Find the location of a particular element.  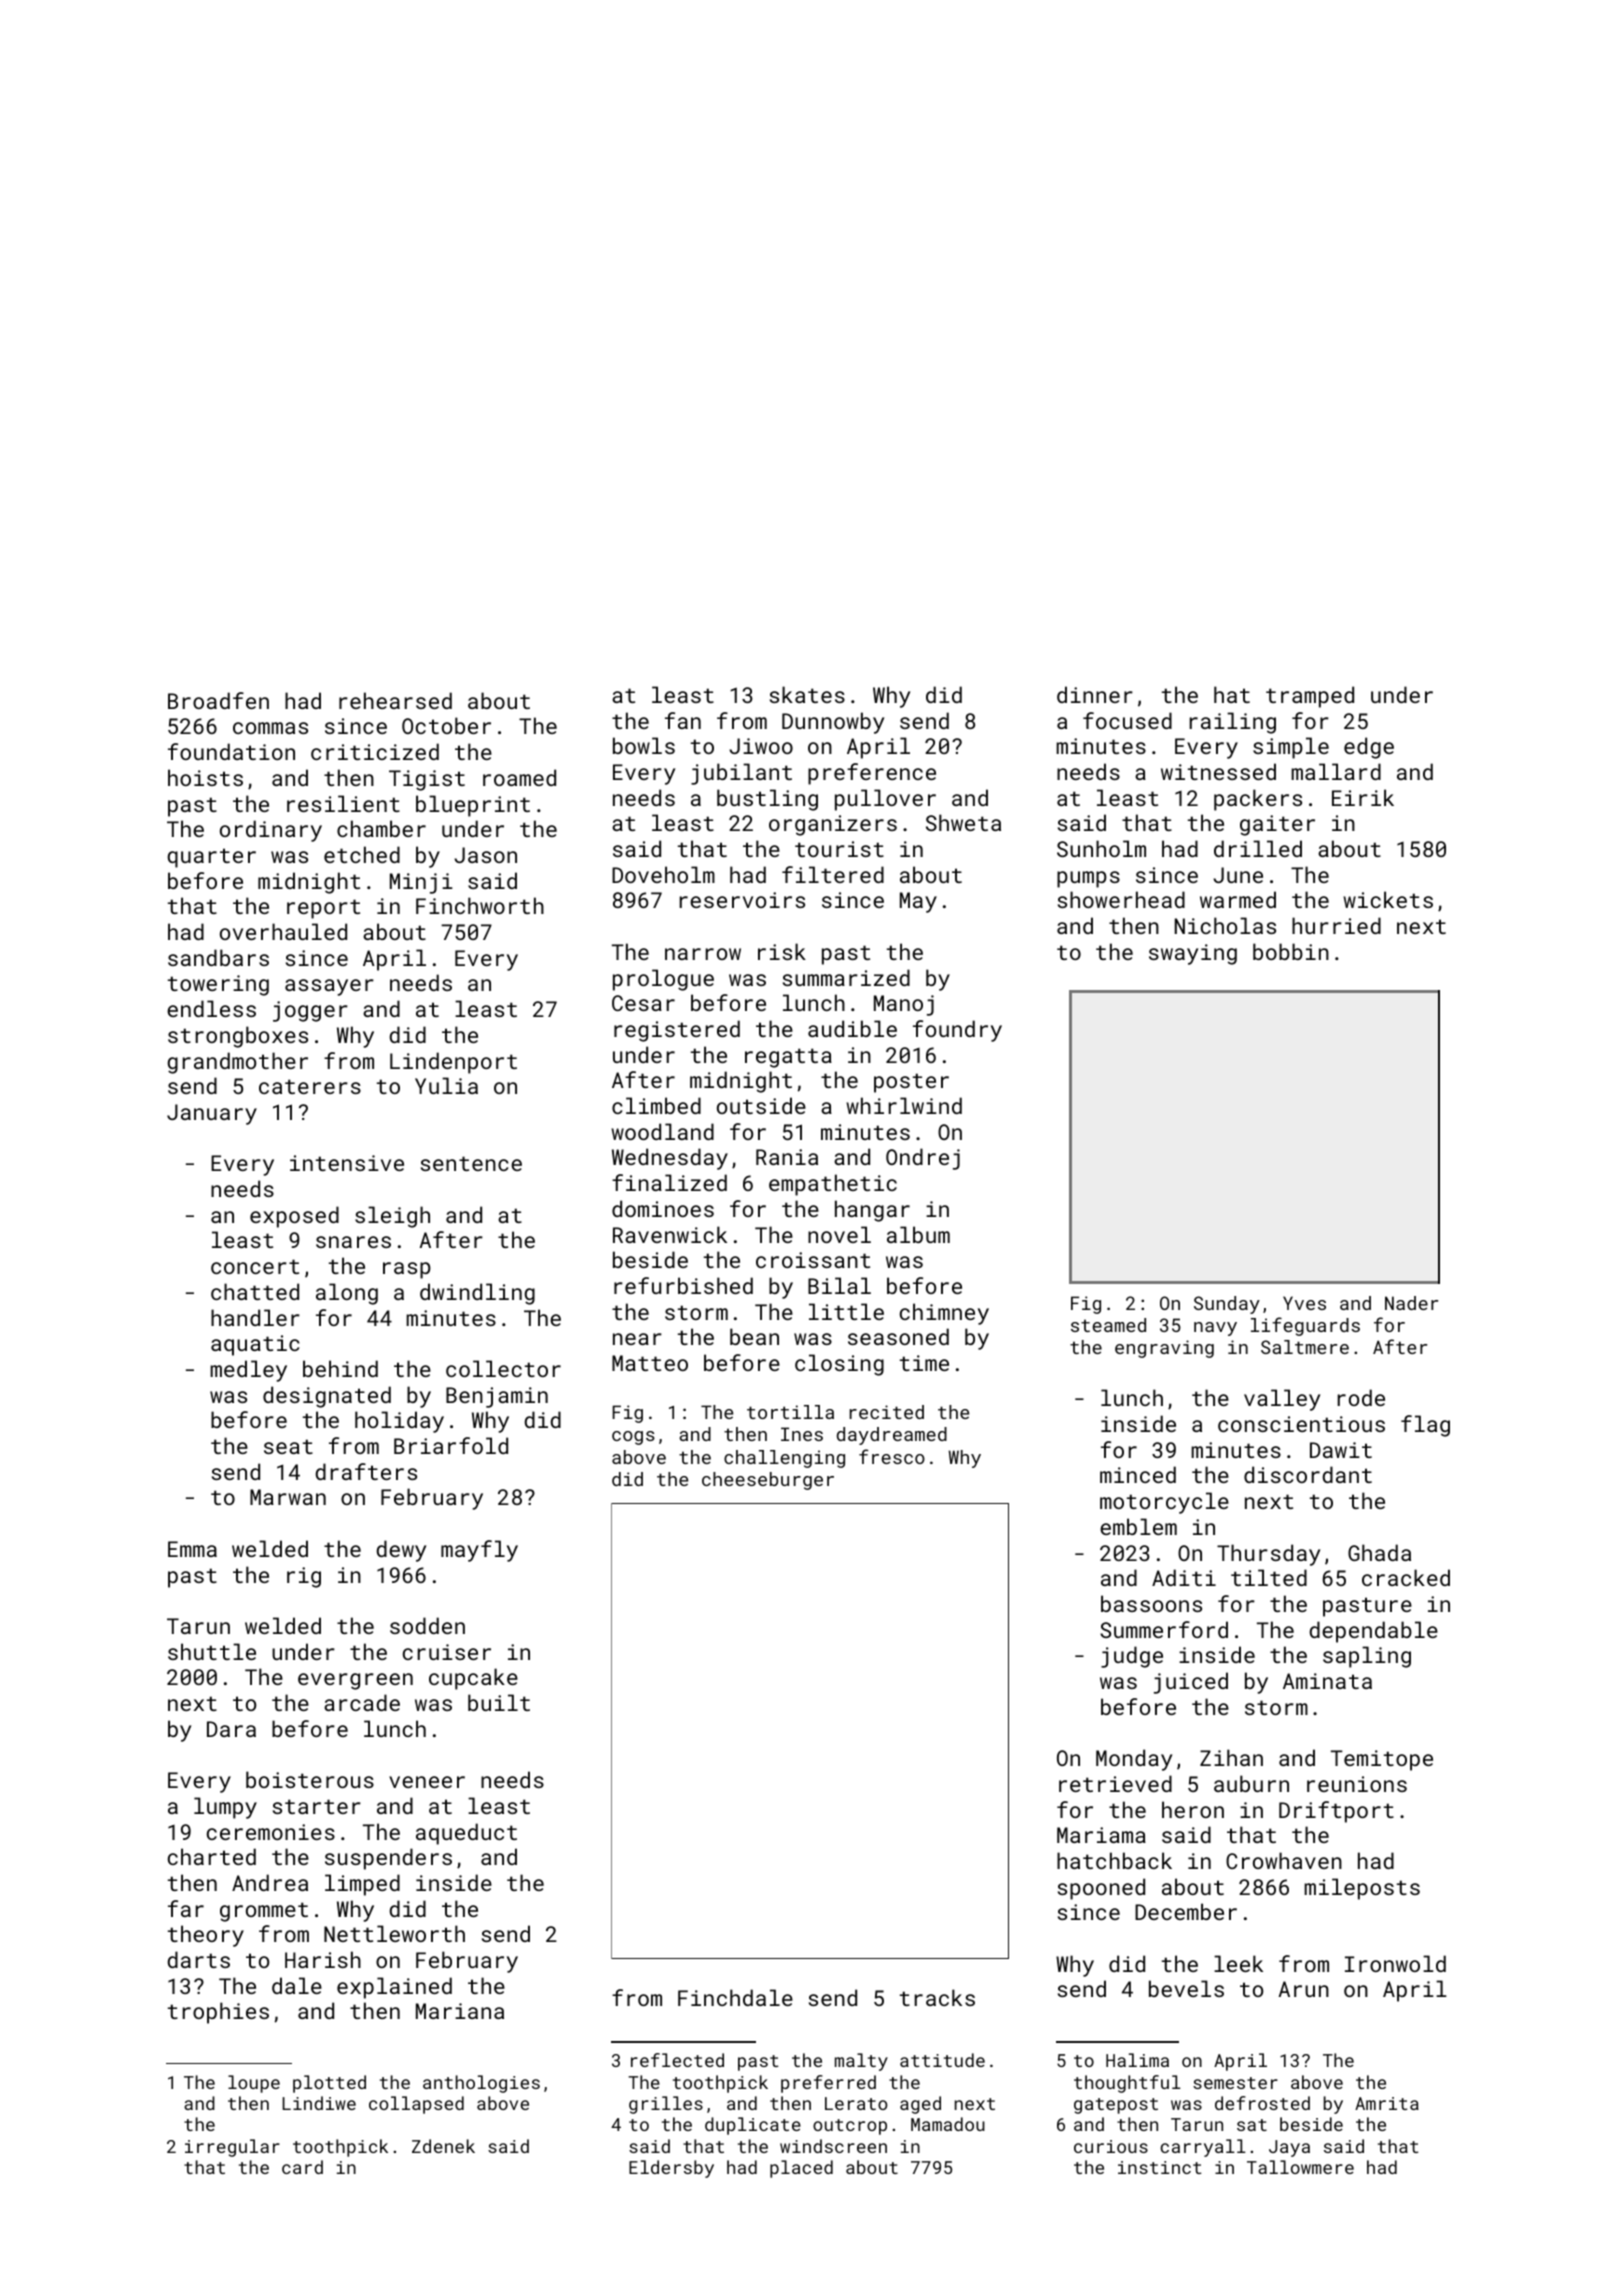

empathetic is located at coordinates (833, 1185).
